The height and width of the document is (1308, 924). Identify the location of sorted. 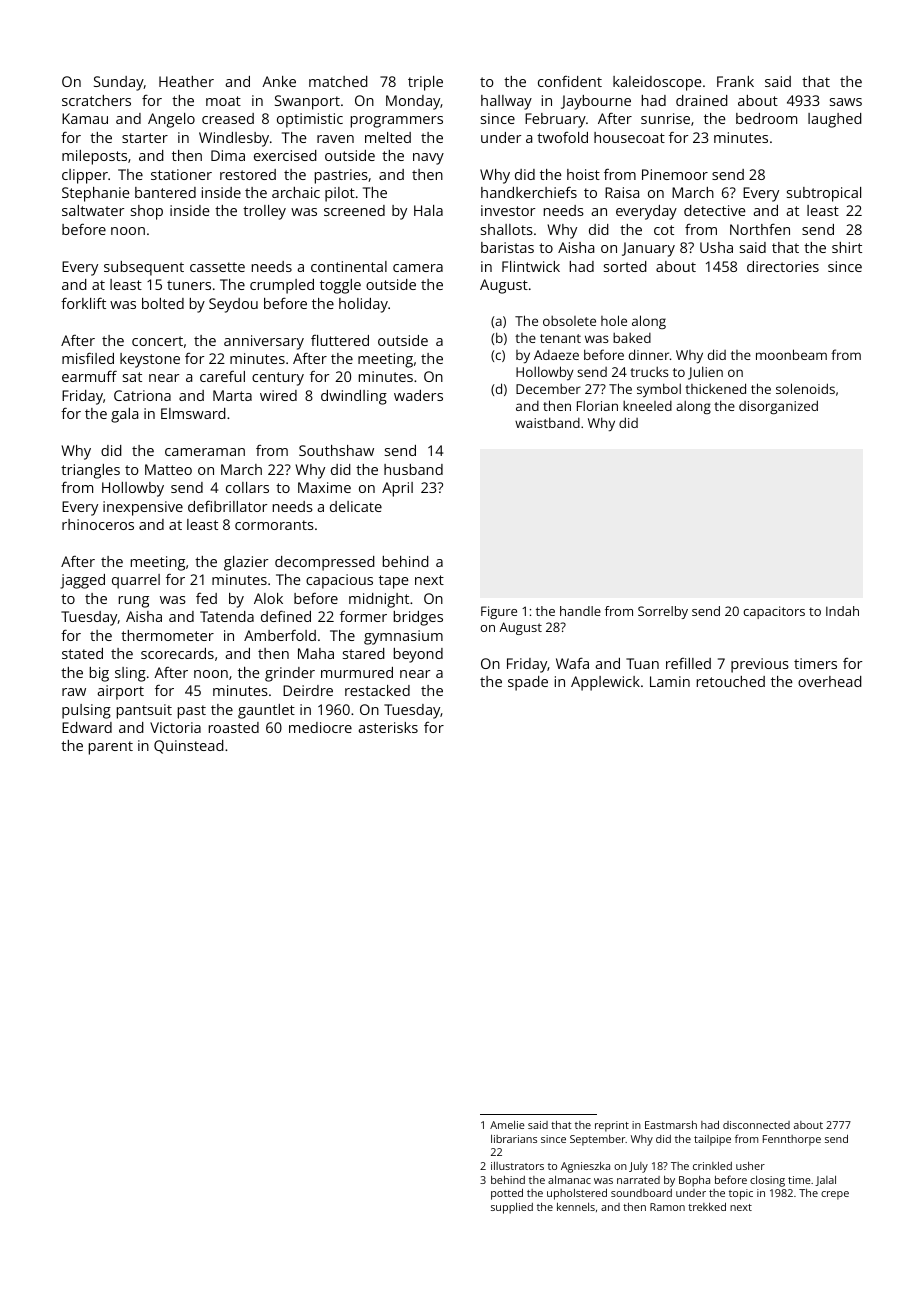
(625, 266).
